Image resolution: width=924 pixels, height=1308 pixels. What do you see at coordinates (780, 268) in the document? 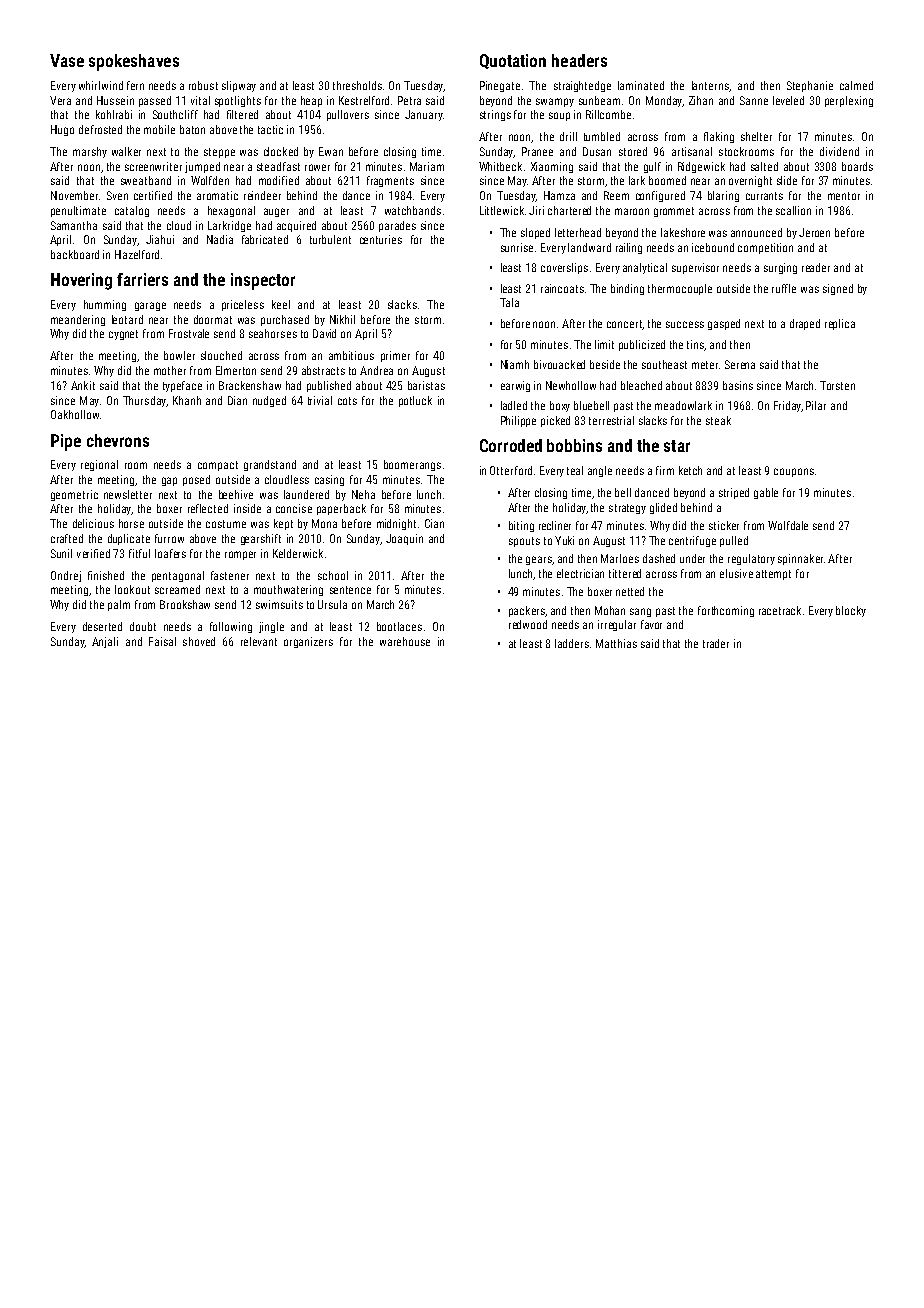
I see `surging` at bounding box center [780, 268].
